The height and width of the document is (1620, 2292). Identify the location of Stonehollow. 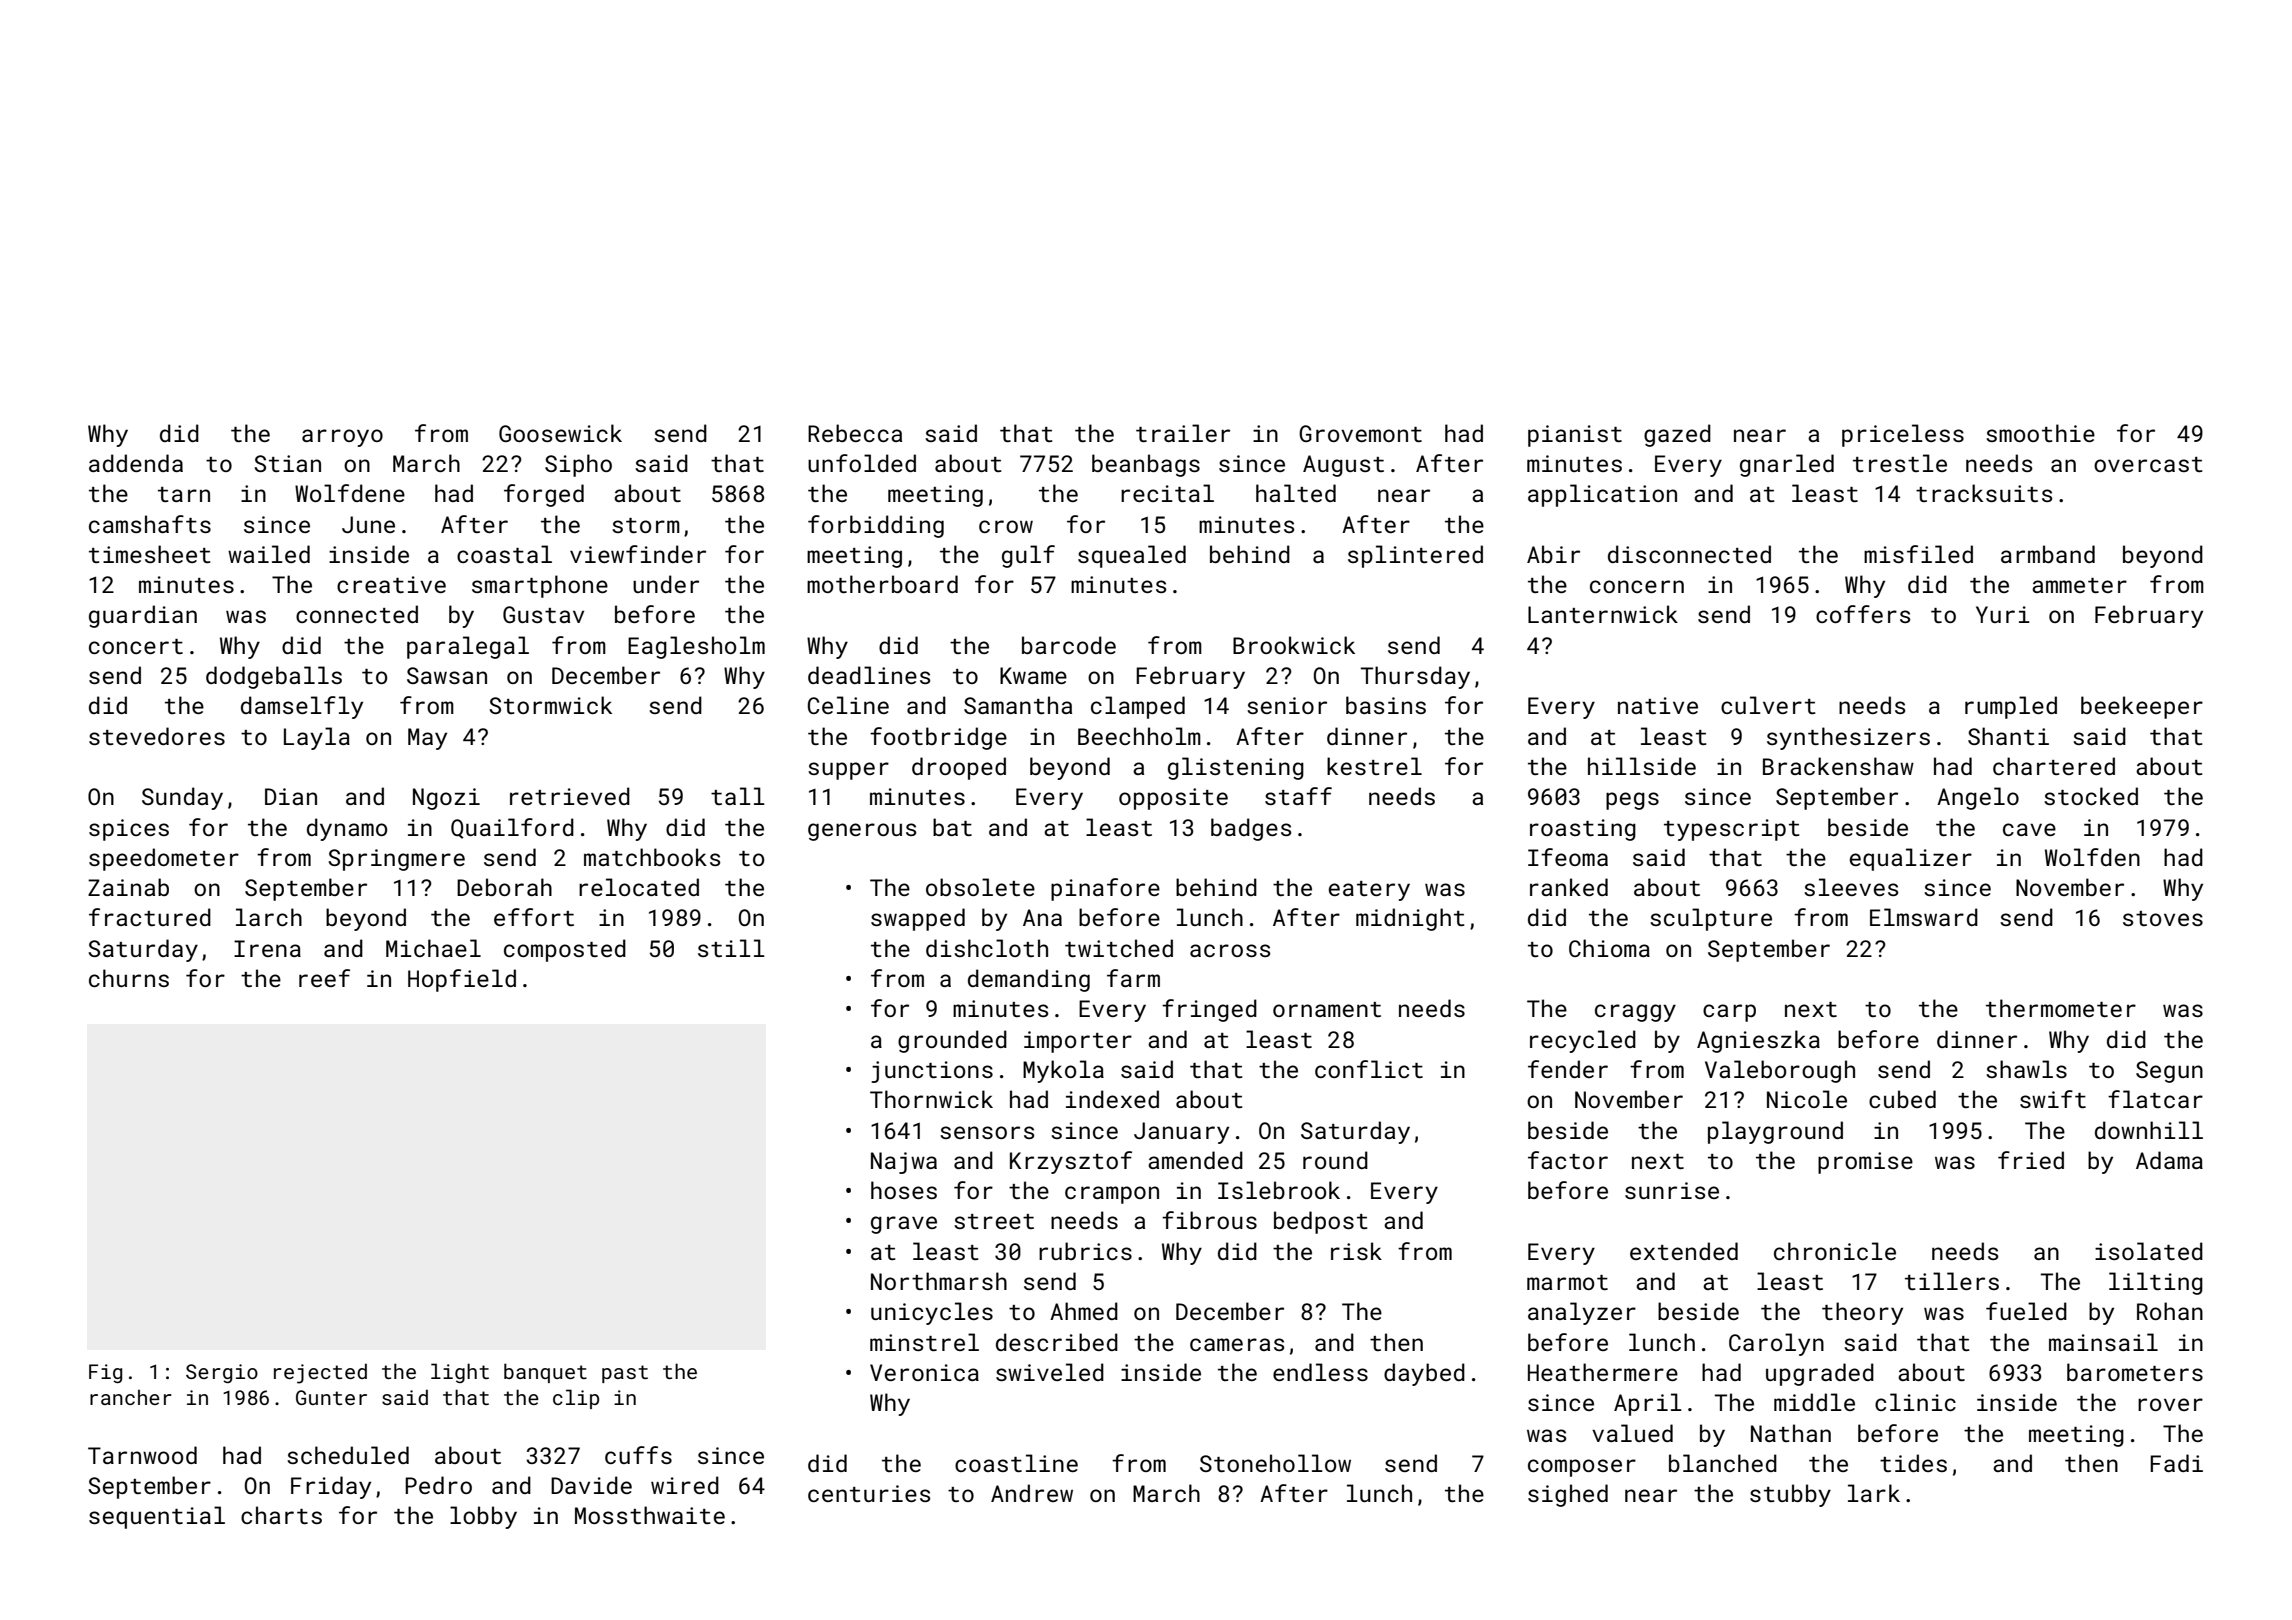
(1275, 1463).
